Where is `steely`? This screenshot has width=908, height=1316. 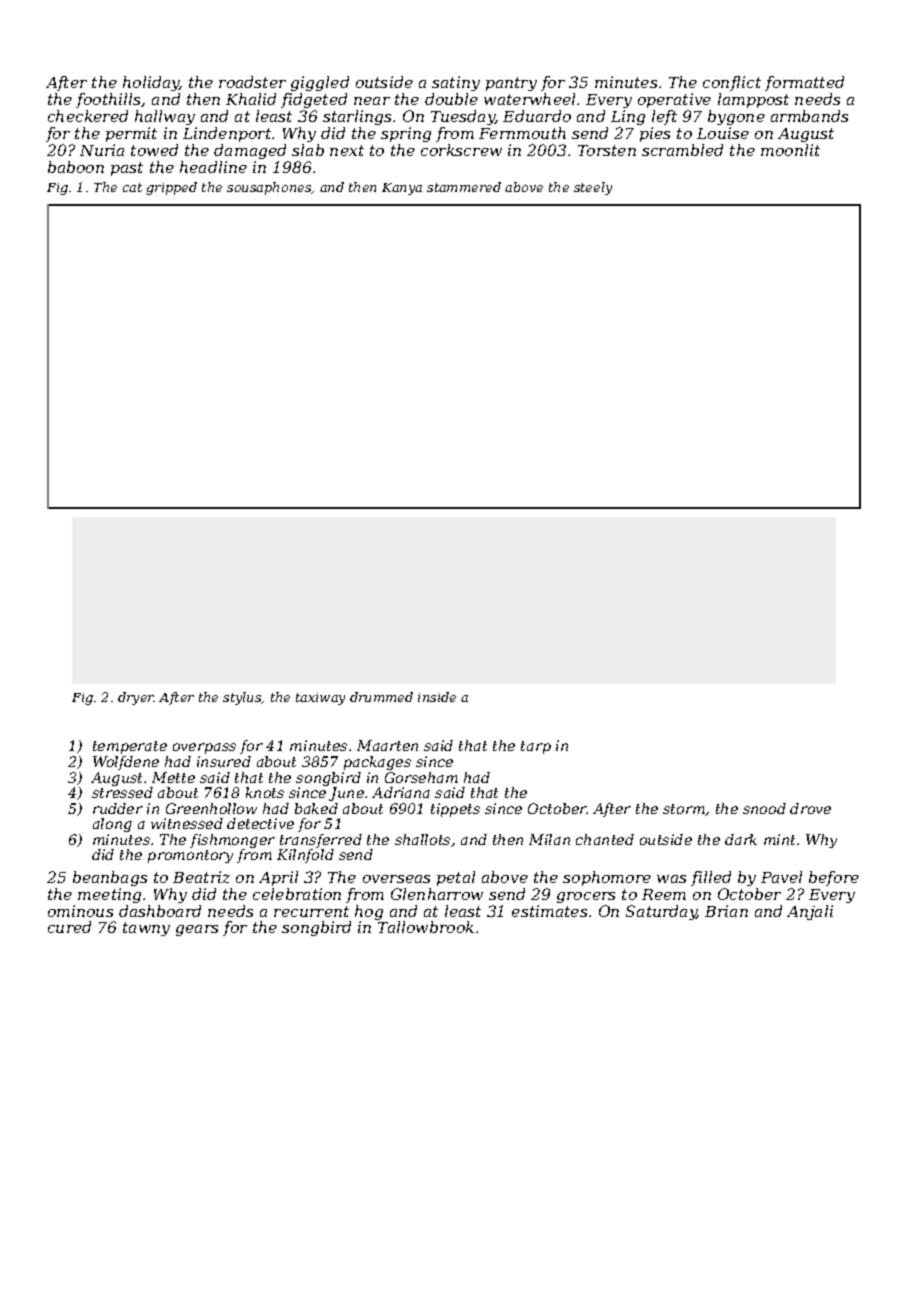
steely is located at coordinates (593, 188).
